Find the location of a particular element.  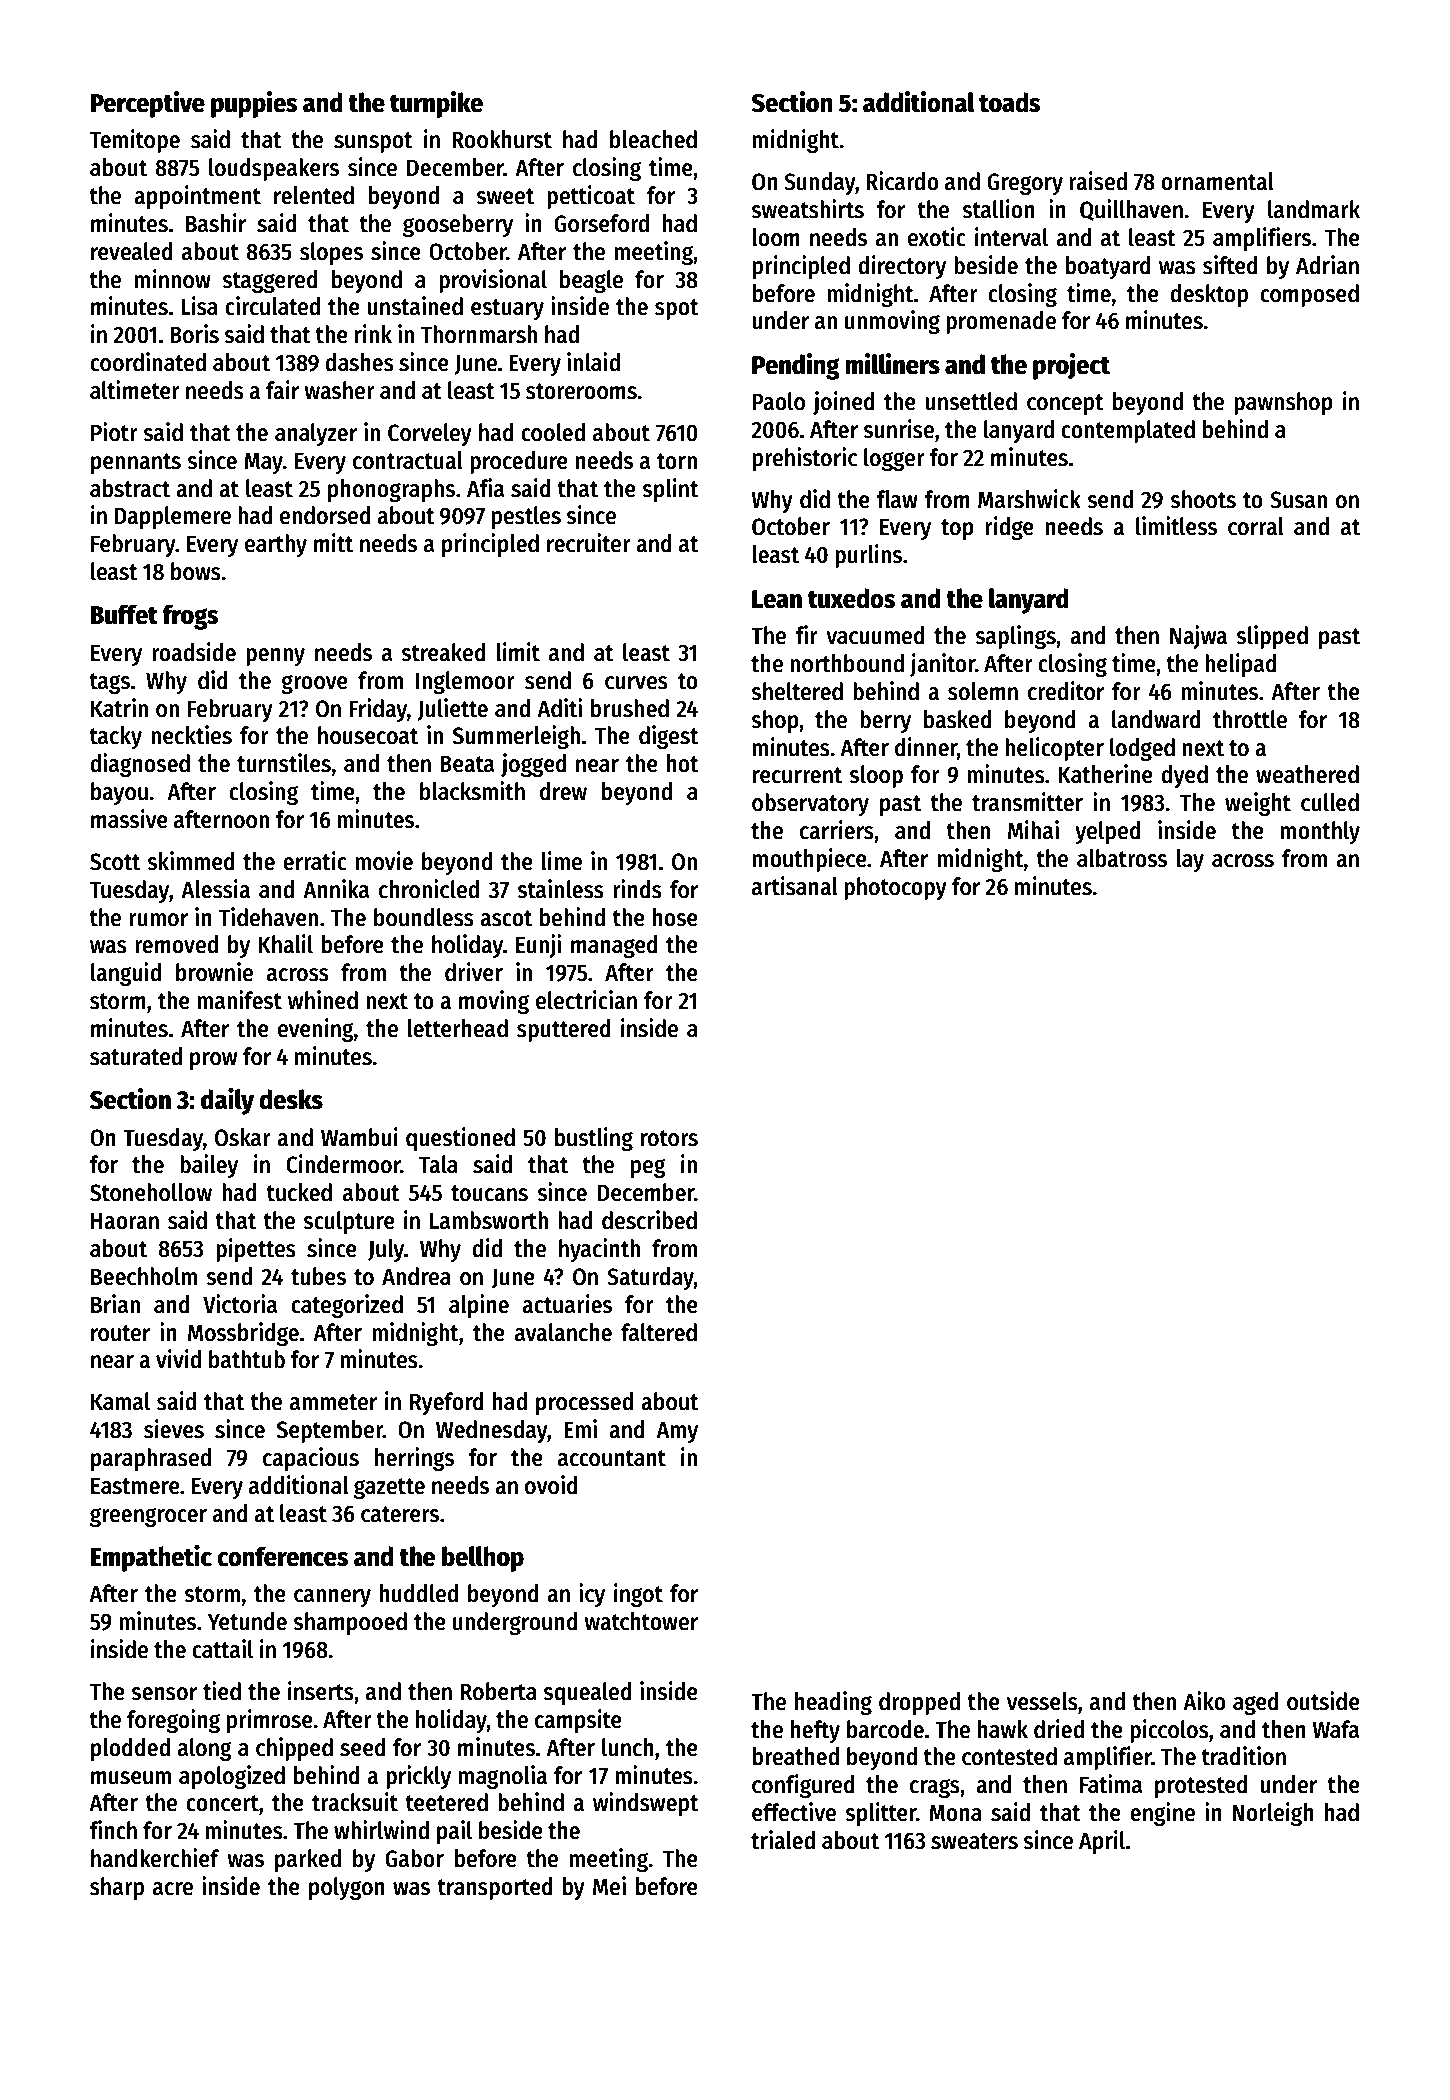

weathered is located at coordinates (1307, 774).
